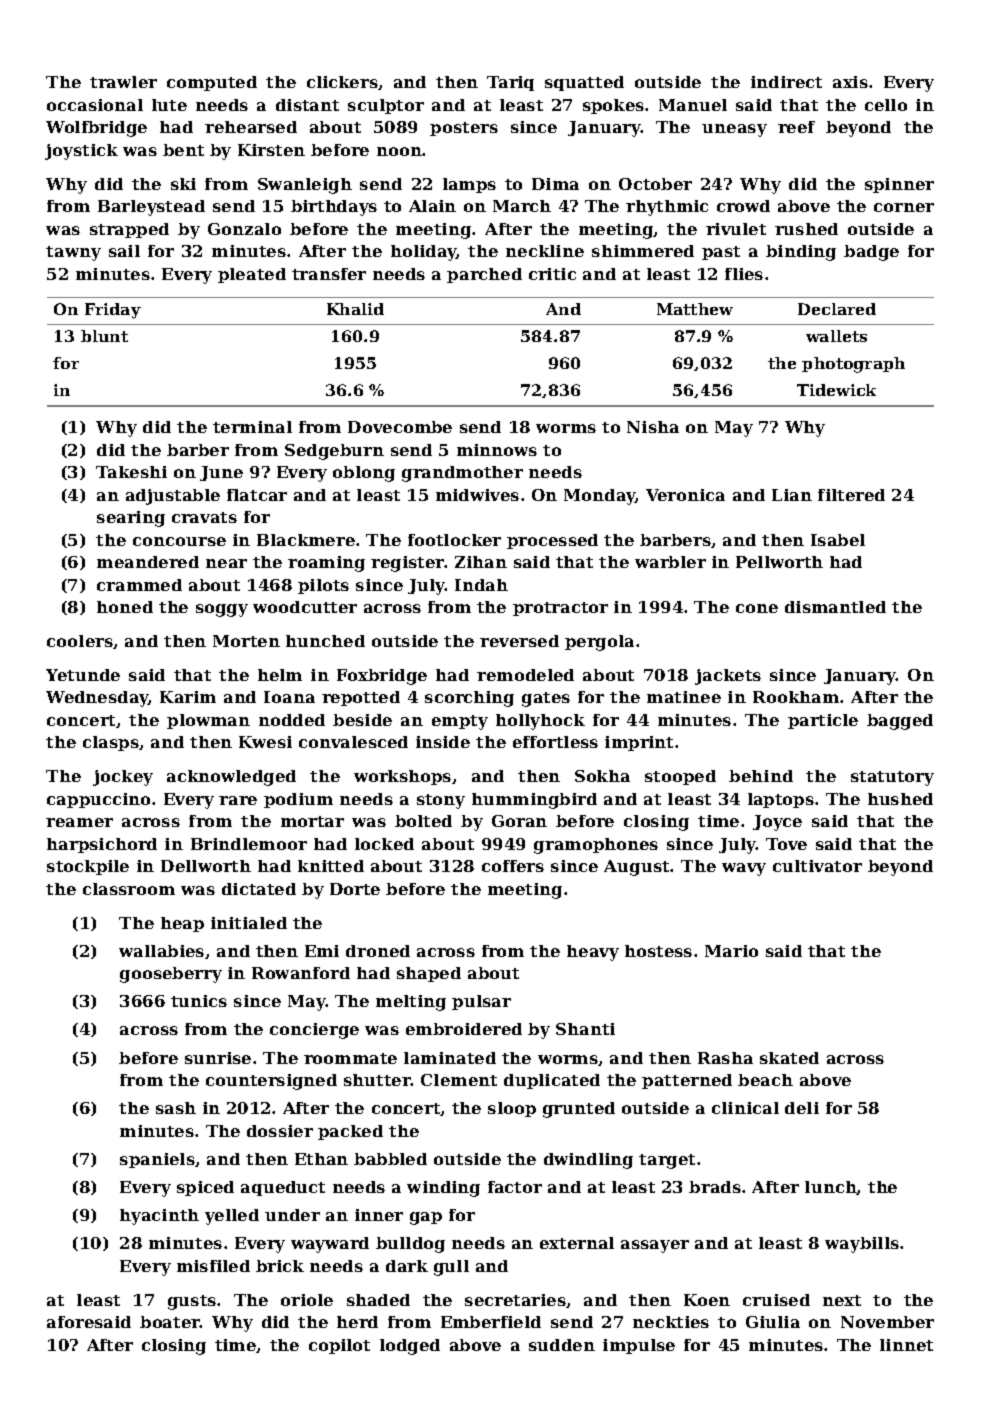 The width and height of the document is (981, 1420). I want to click on yelled, so click(232, 1217).
